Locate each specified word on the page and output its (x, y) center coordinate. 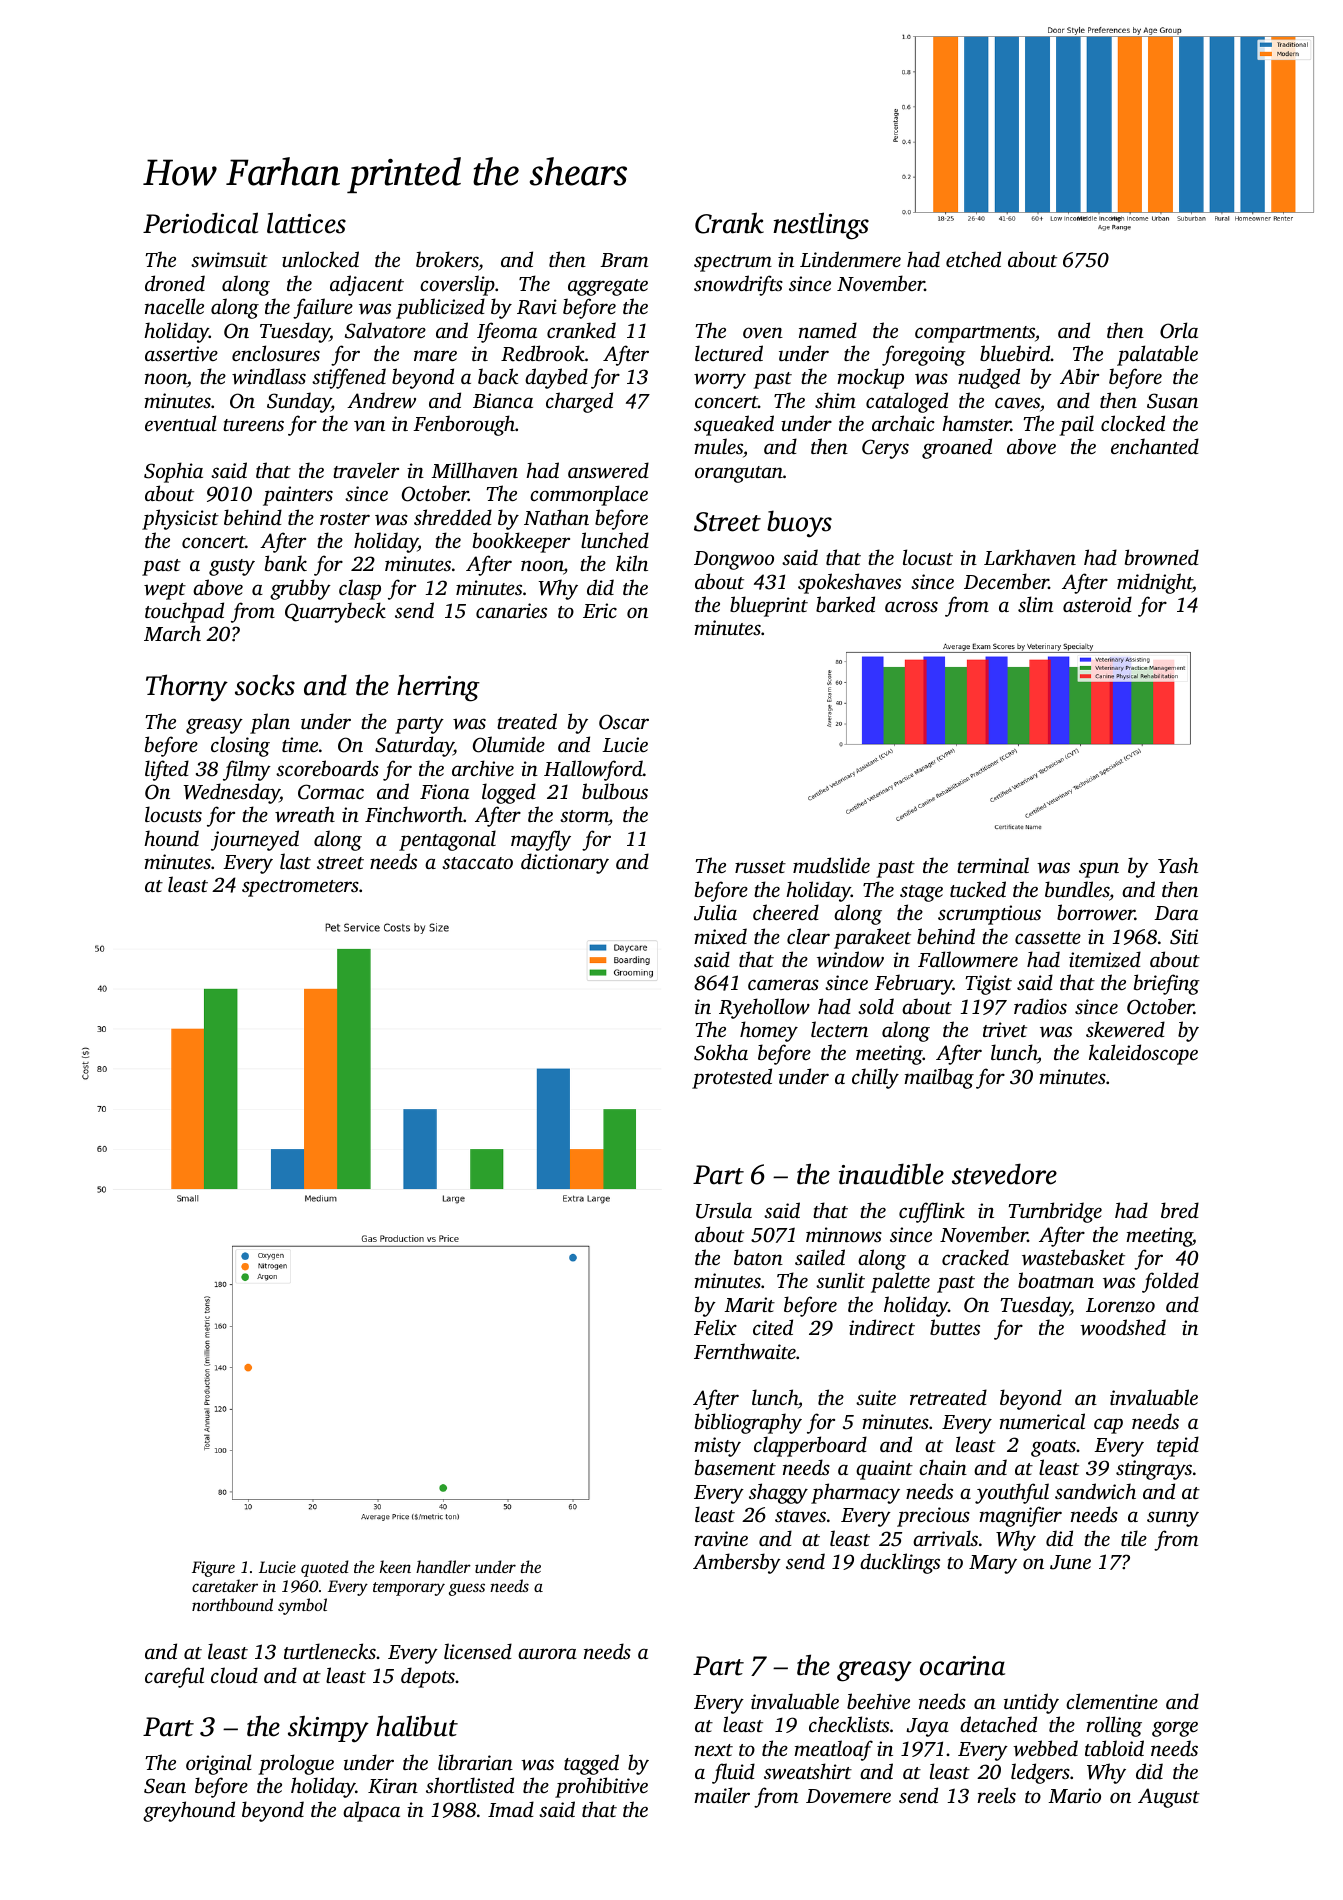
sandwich (1095, 1491)
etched (973, 259)
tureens (253, 425)
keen (395, 1566)
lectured (729, 353)
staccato (477, 863)
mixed (720, 936)
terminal (993, 865)
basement (735, 1467)
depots (428, 1677)
